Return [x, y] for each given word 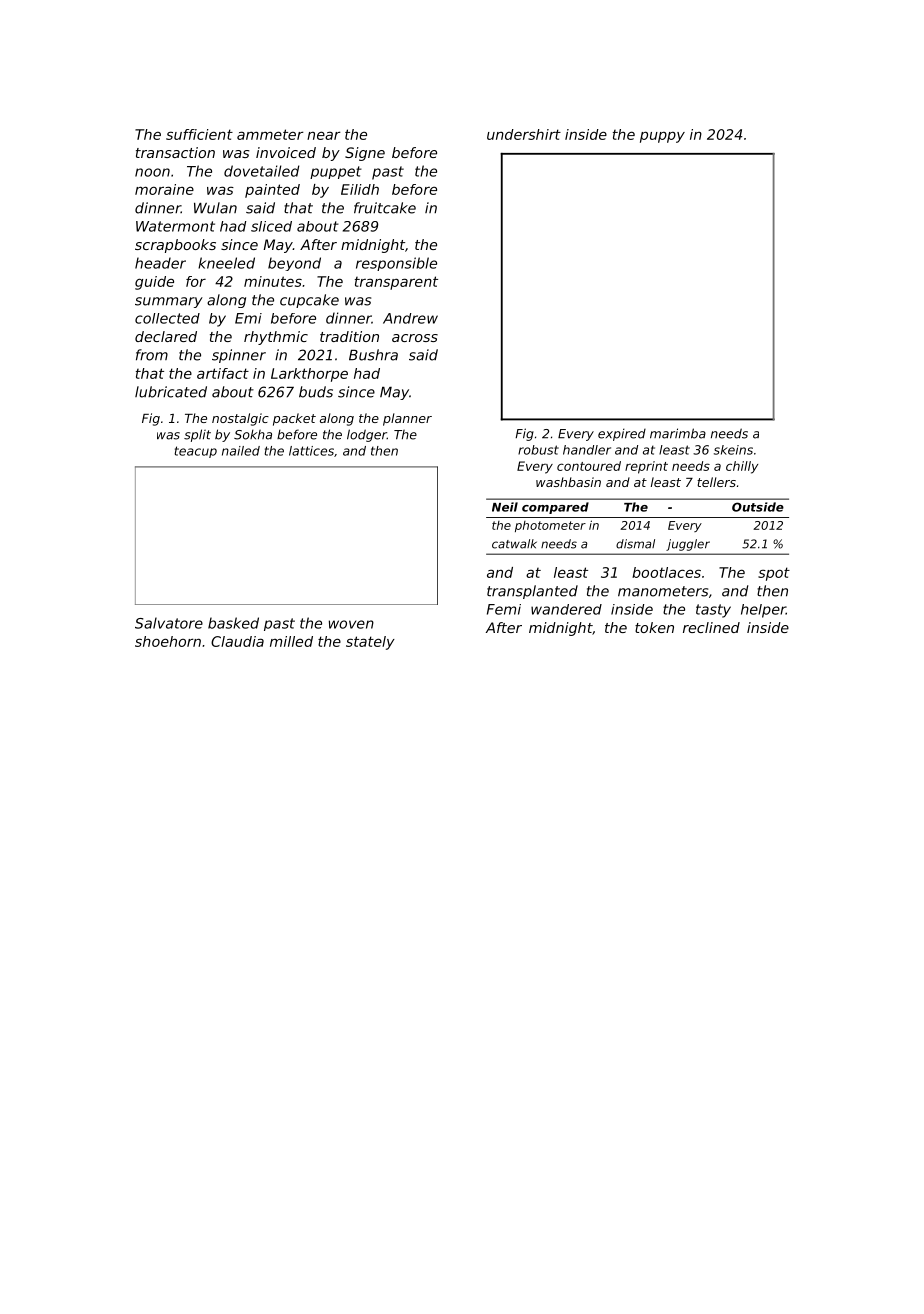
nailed [241, 451]
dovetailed [261, 171]
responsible [396, 264]
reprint [646, 467]
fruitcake [385, 208]
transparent [396, 283]
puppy [662, 137]
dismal [635, 544]
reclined [711, 627]
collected [167, 318]
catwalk [514, 544]
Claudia [237, 641]
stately [370, 643]
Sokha [253, 434]
